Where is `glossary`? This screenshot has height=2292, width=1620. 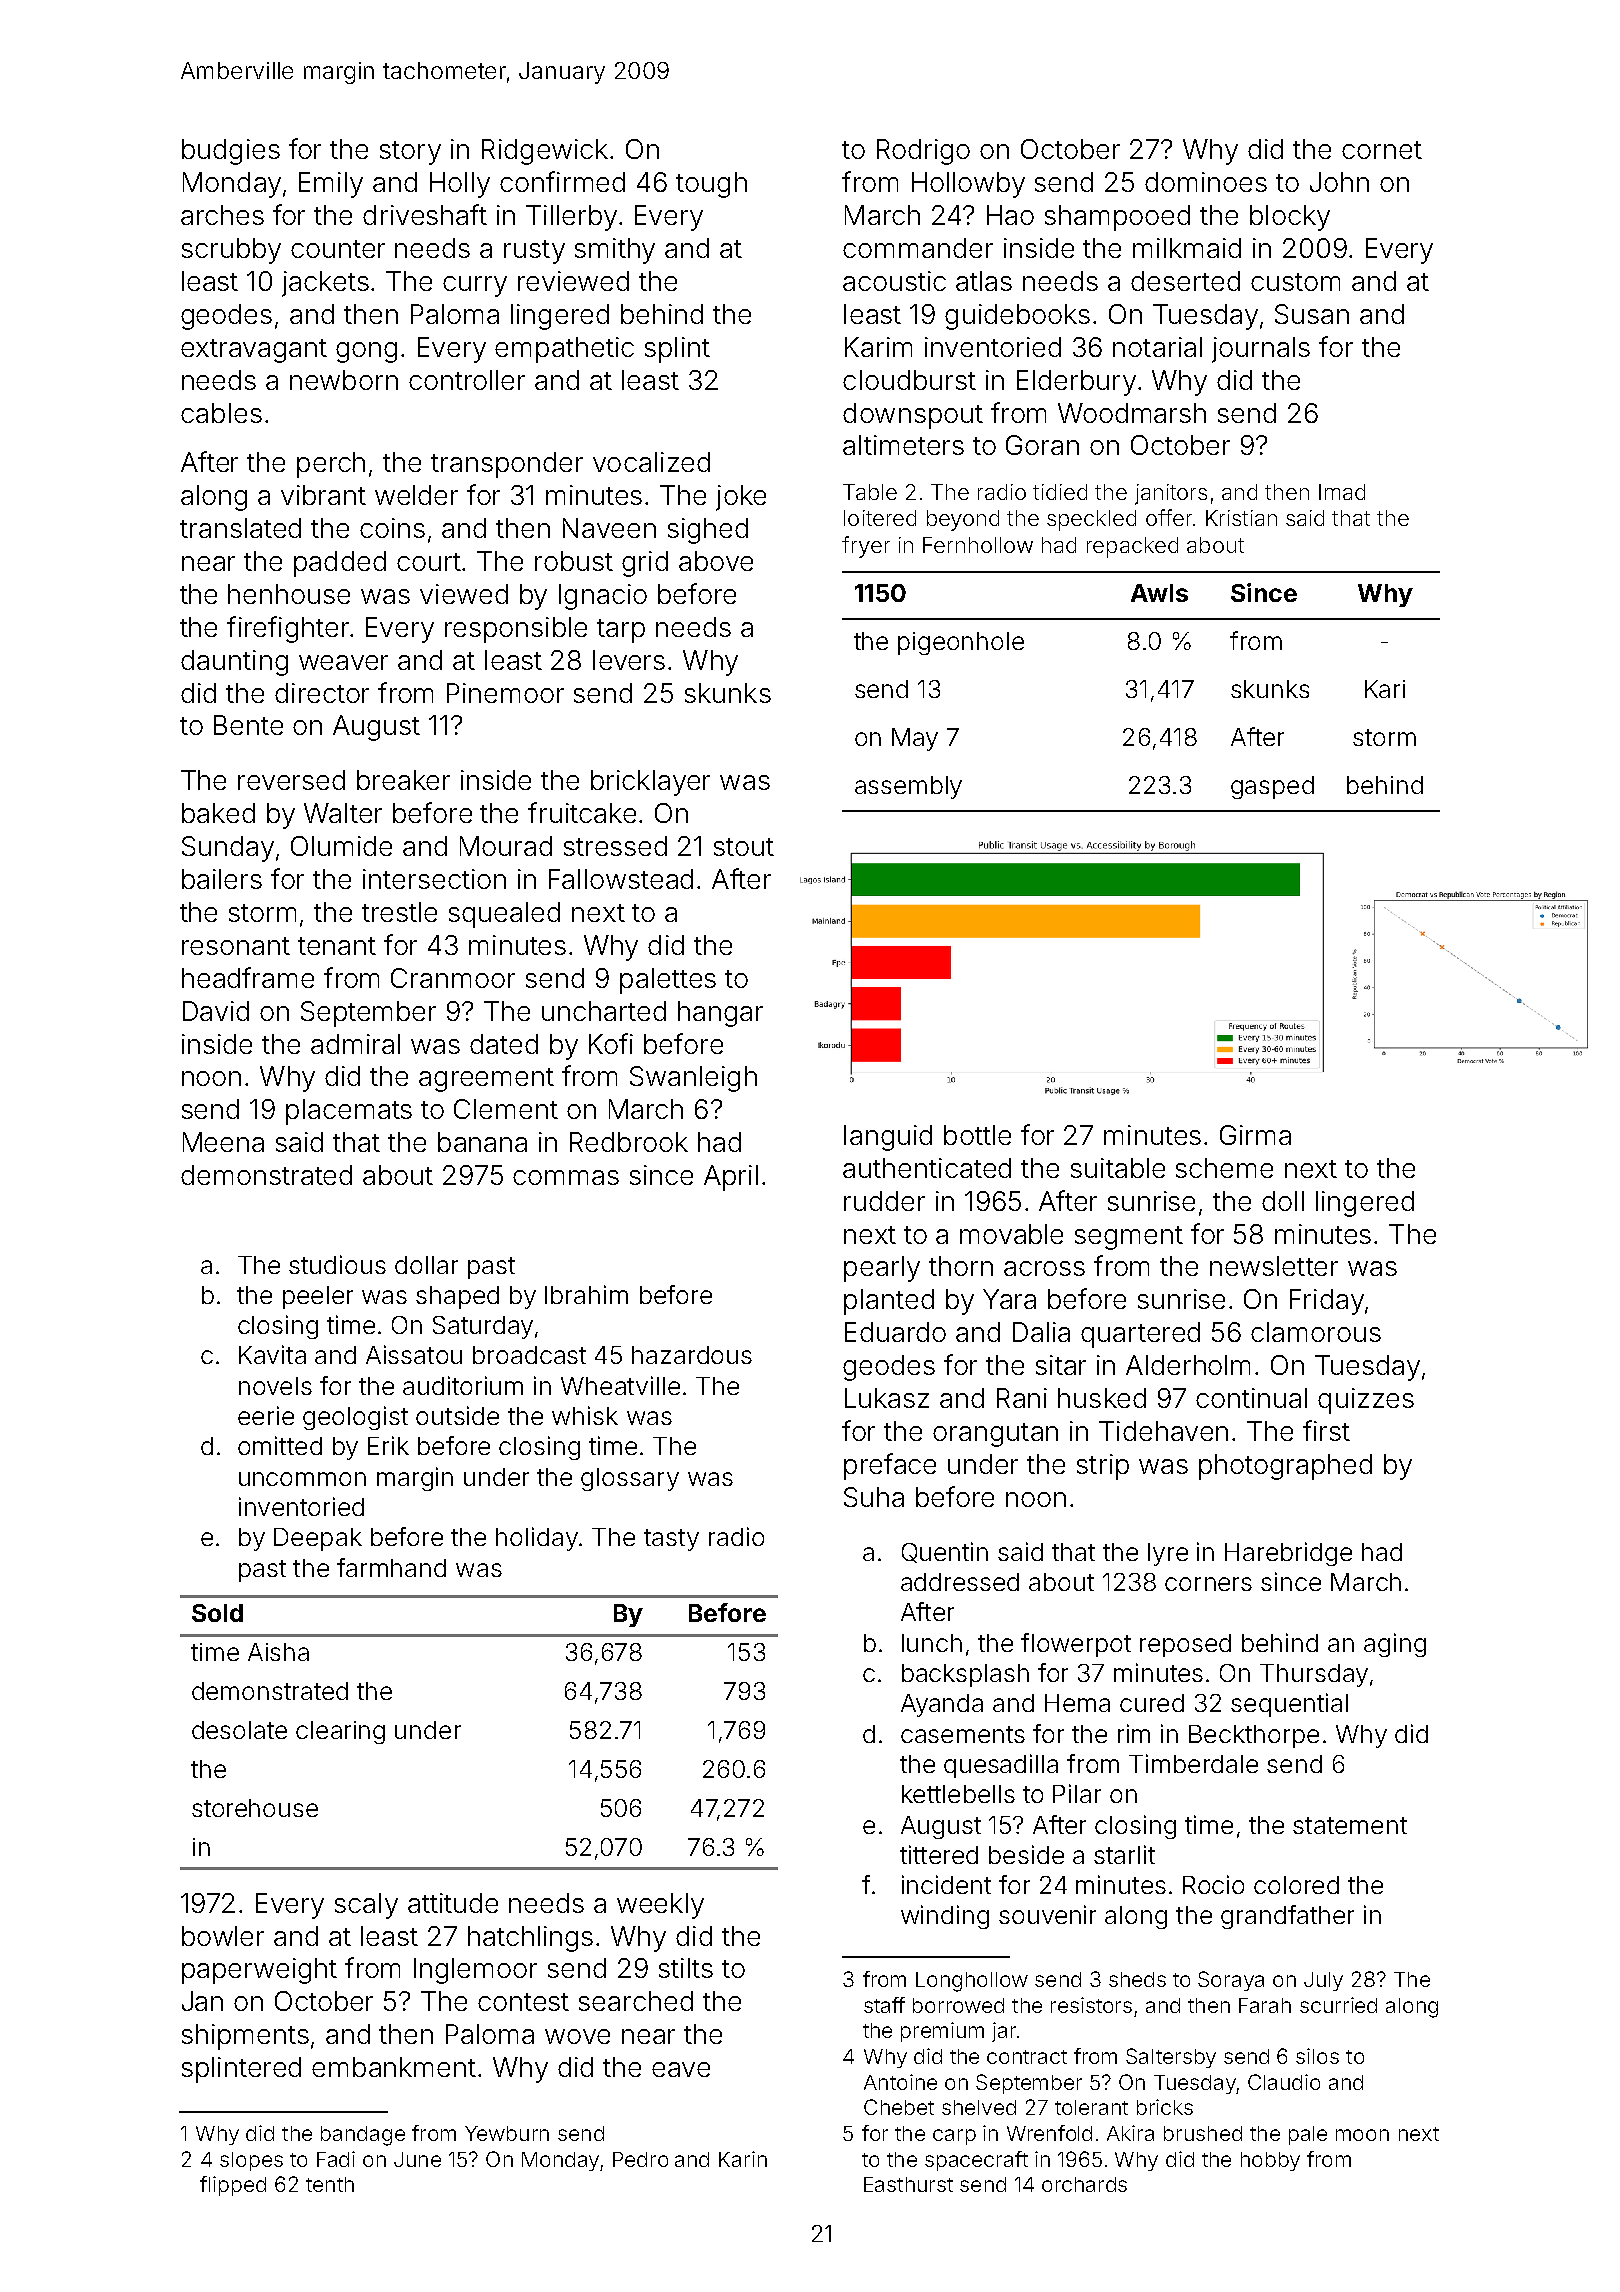
glossary is located at coordinates (630, 1479).
